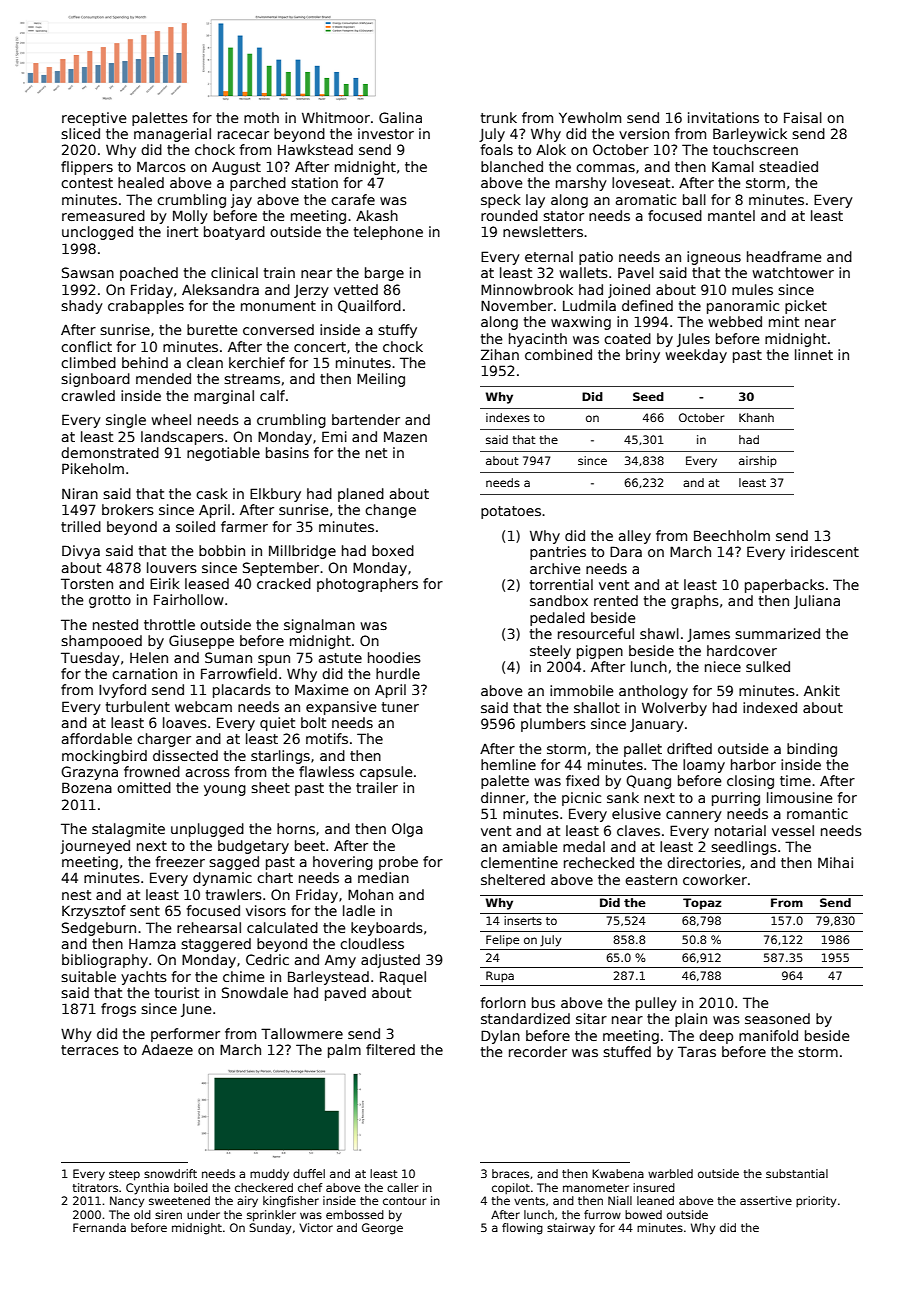 The width and height of the screenshot is (924, 1308). I want to click on titrators, so click(95, 1187).
